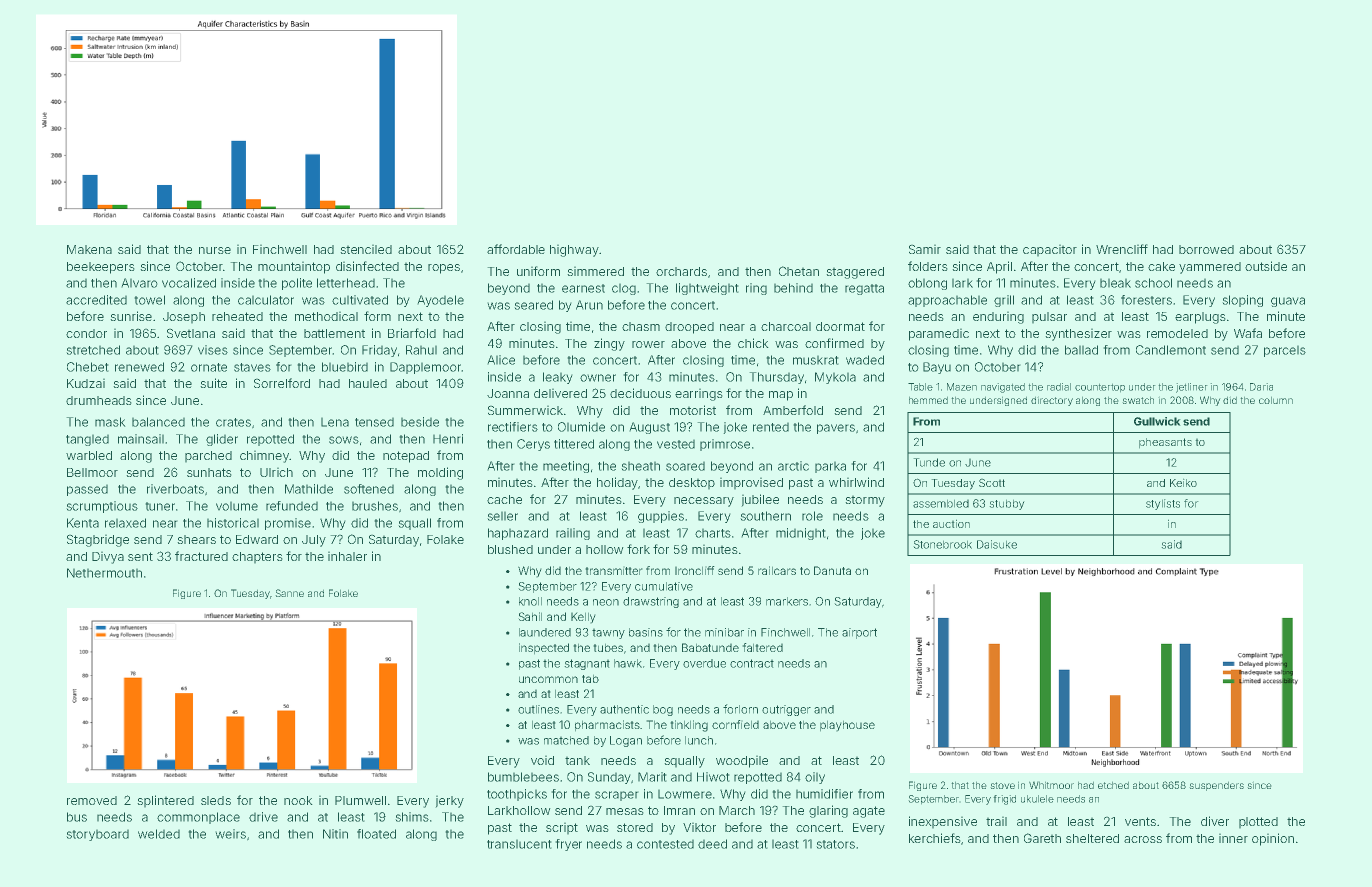 The image size is (1372, 887). Describe the element at coordinates (992, 483) in the screenshot. I see `Scott` at that location.
